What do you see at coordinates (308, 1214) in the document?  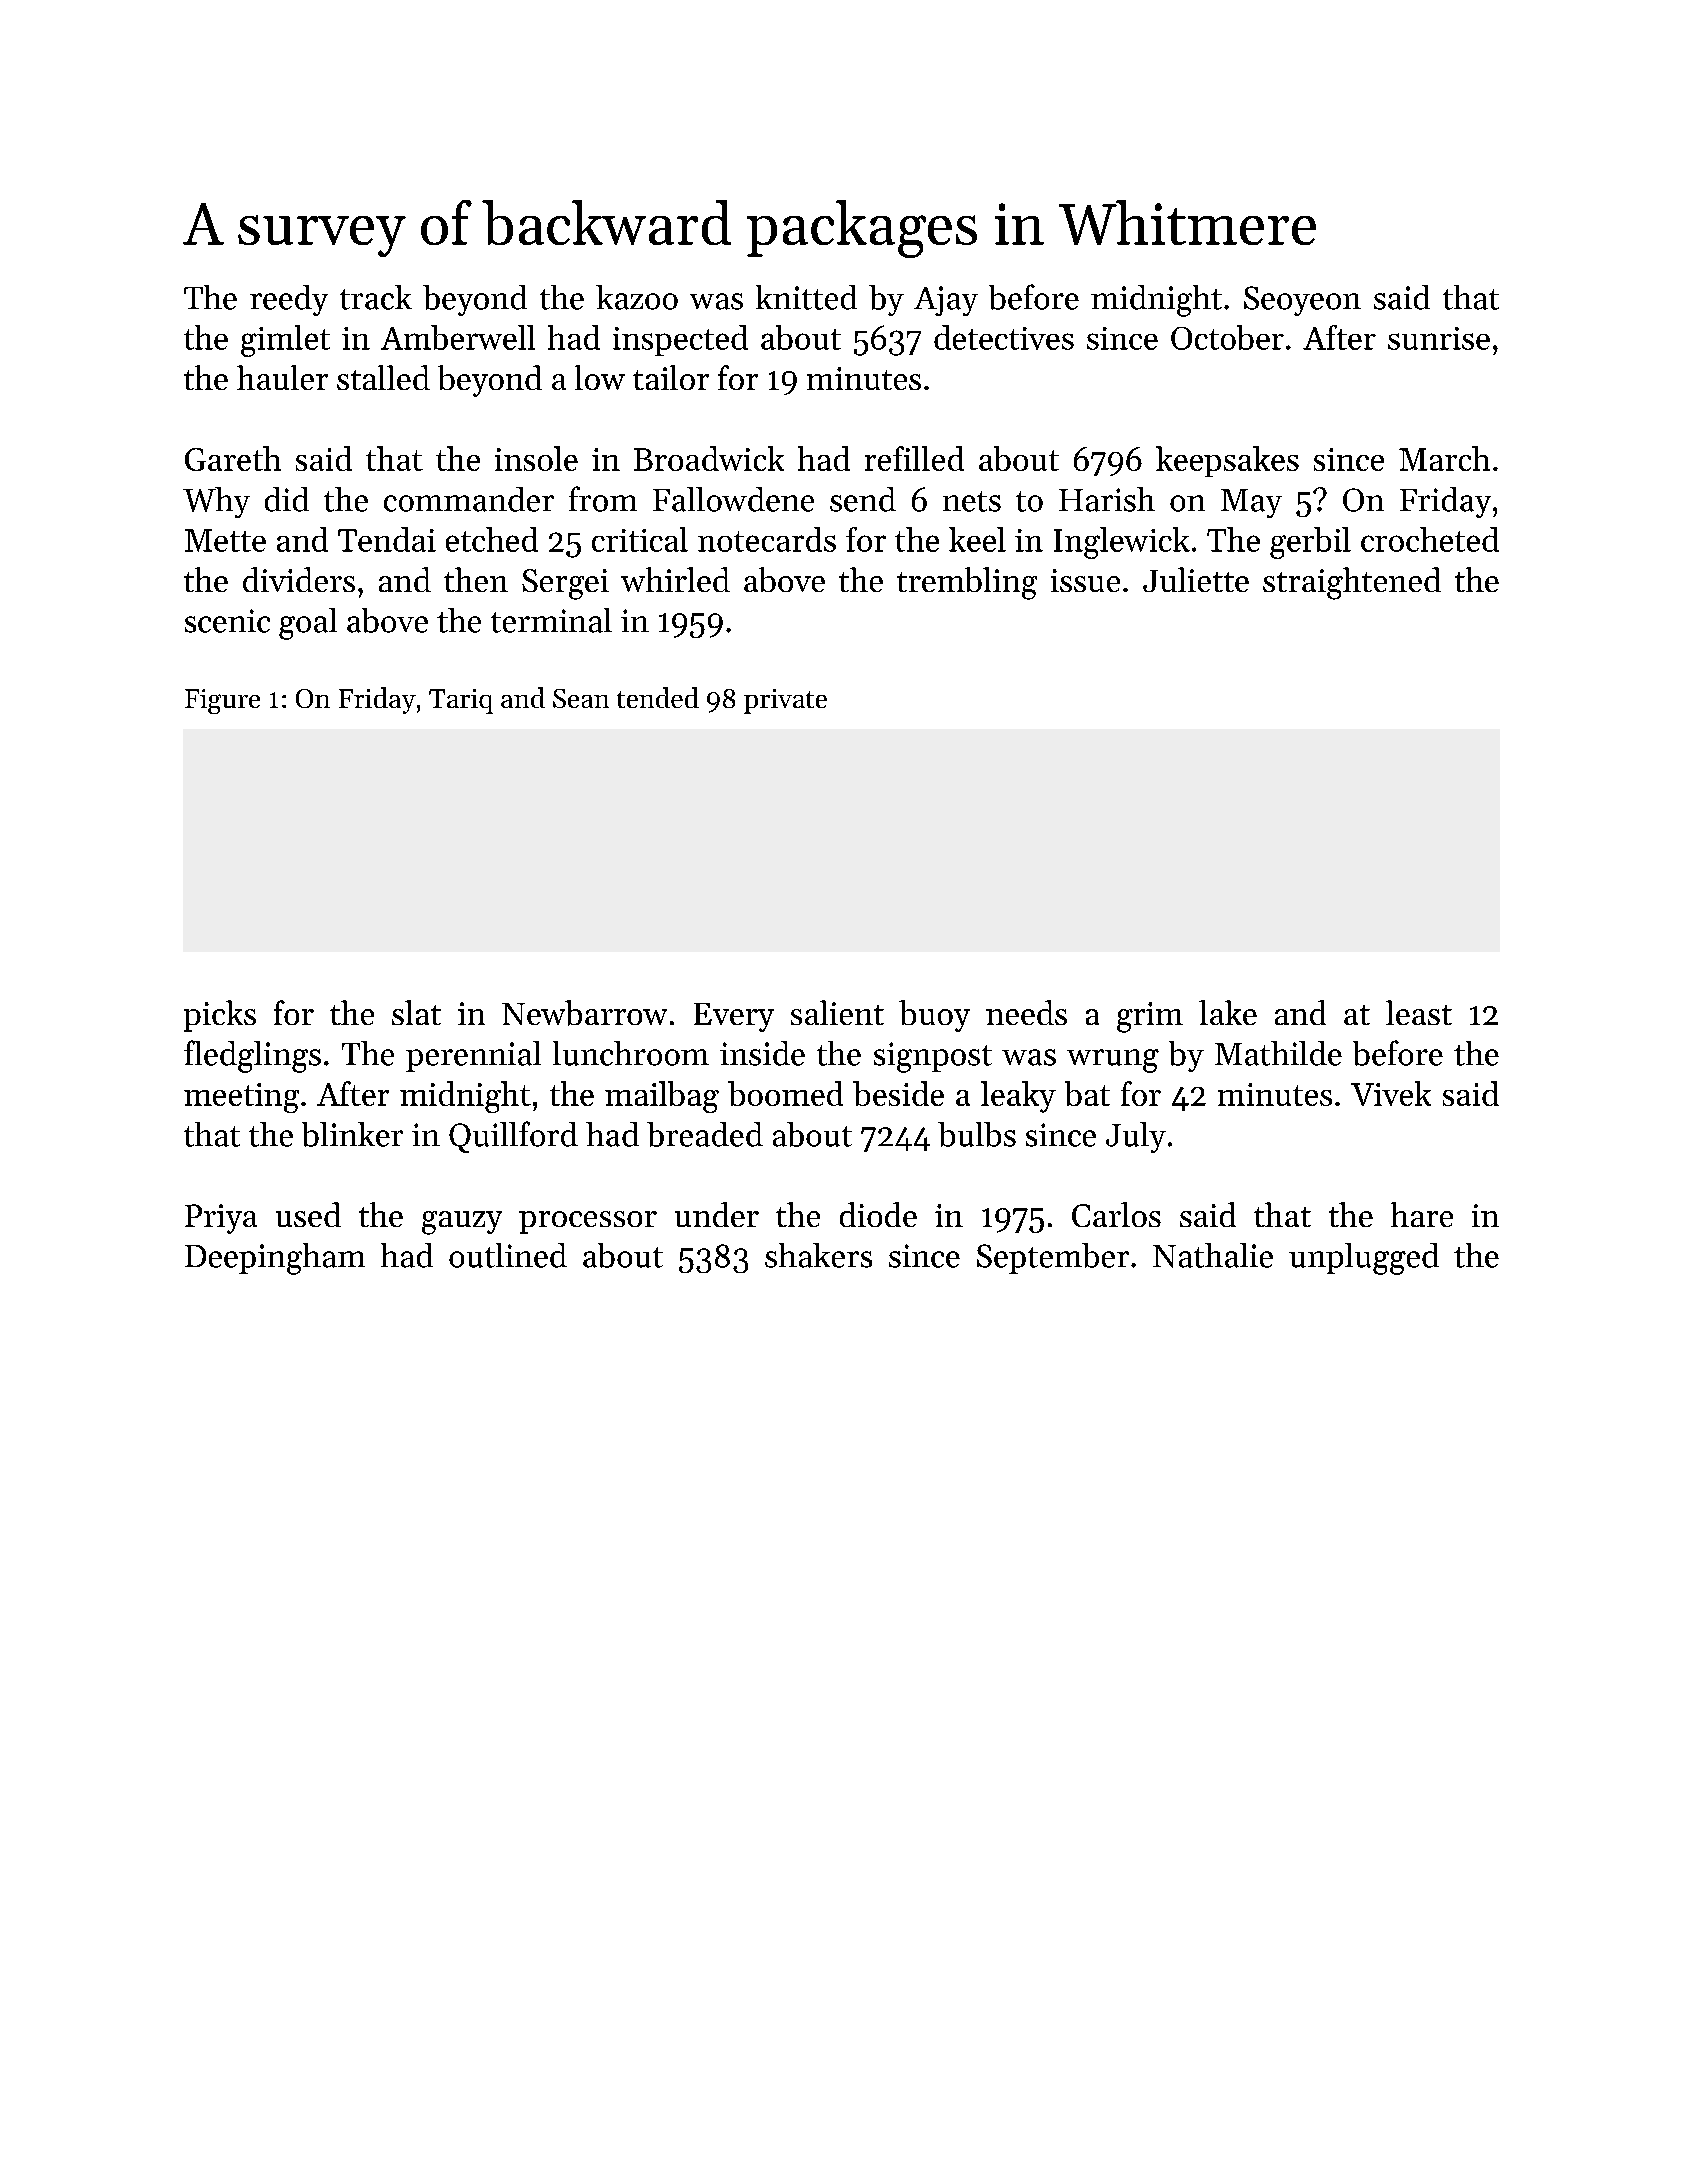 I see `used` at bounding box center [308, 1214].
